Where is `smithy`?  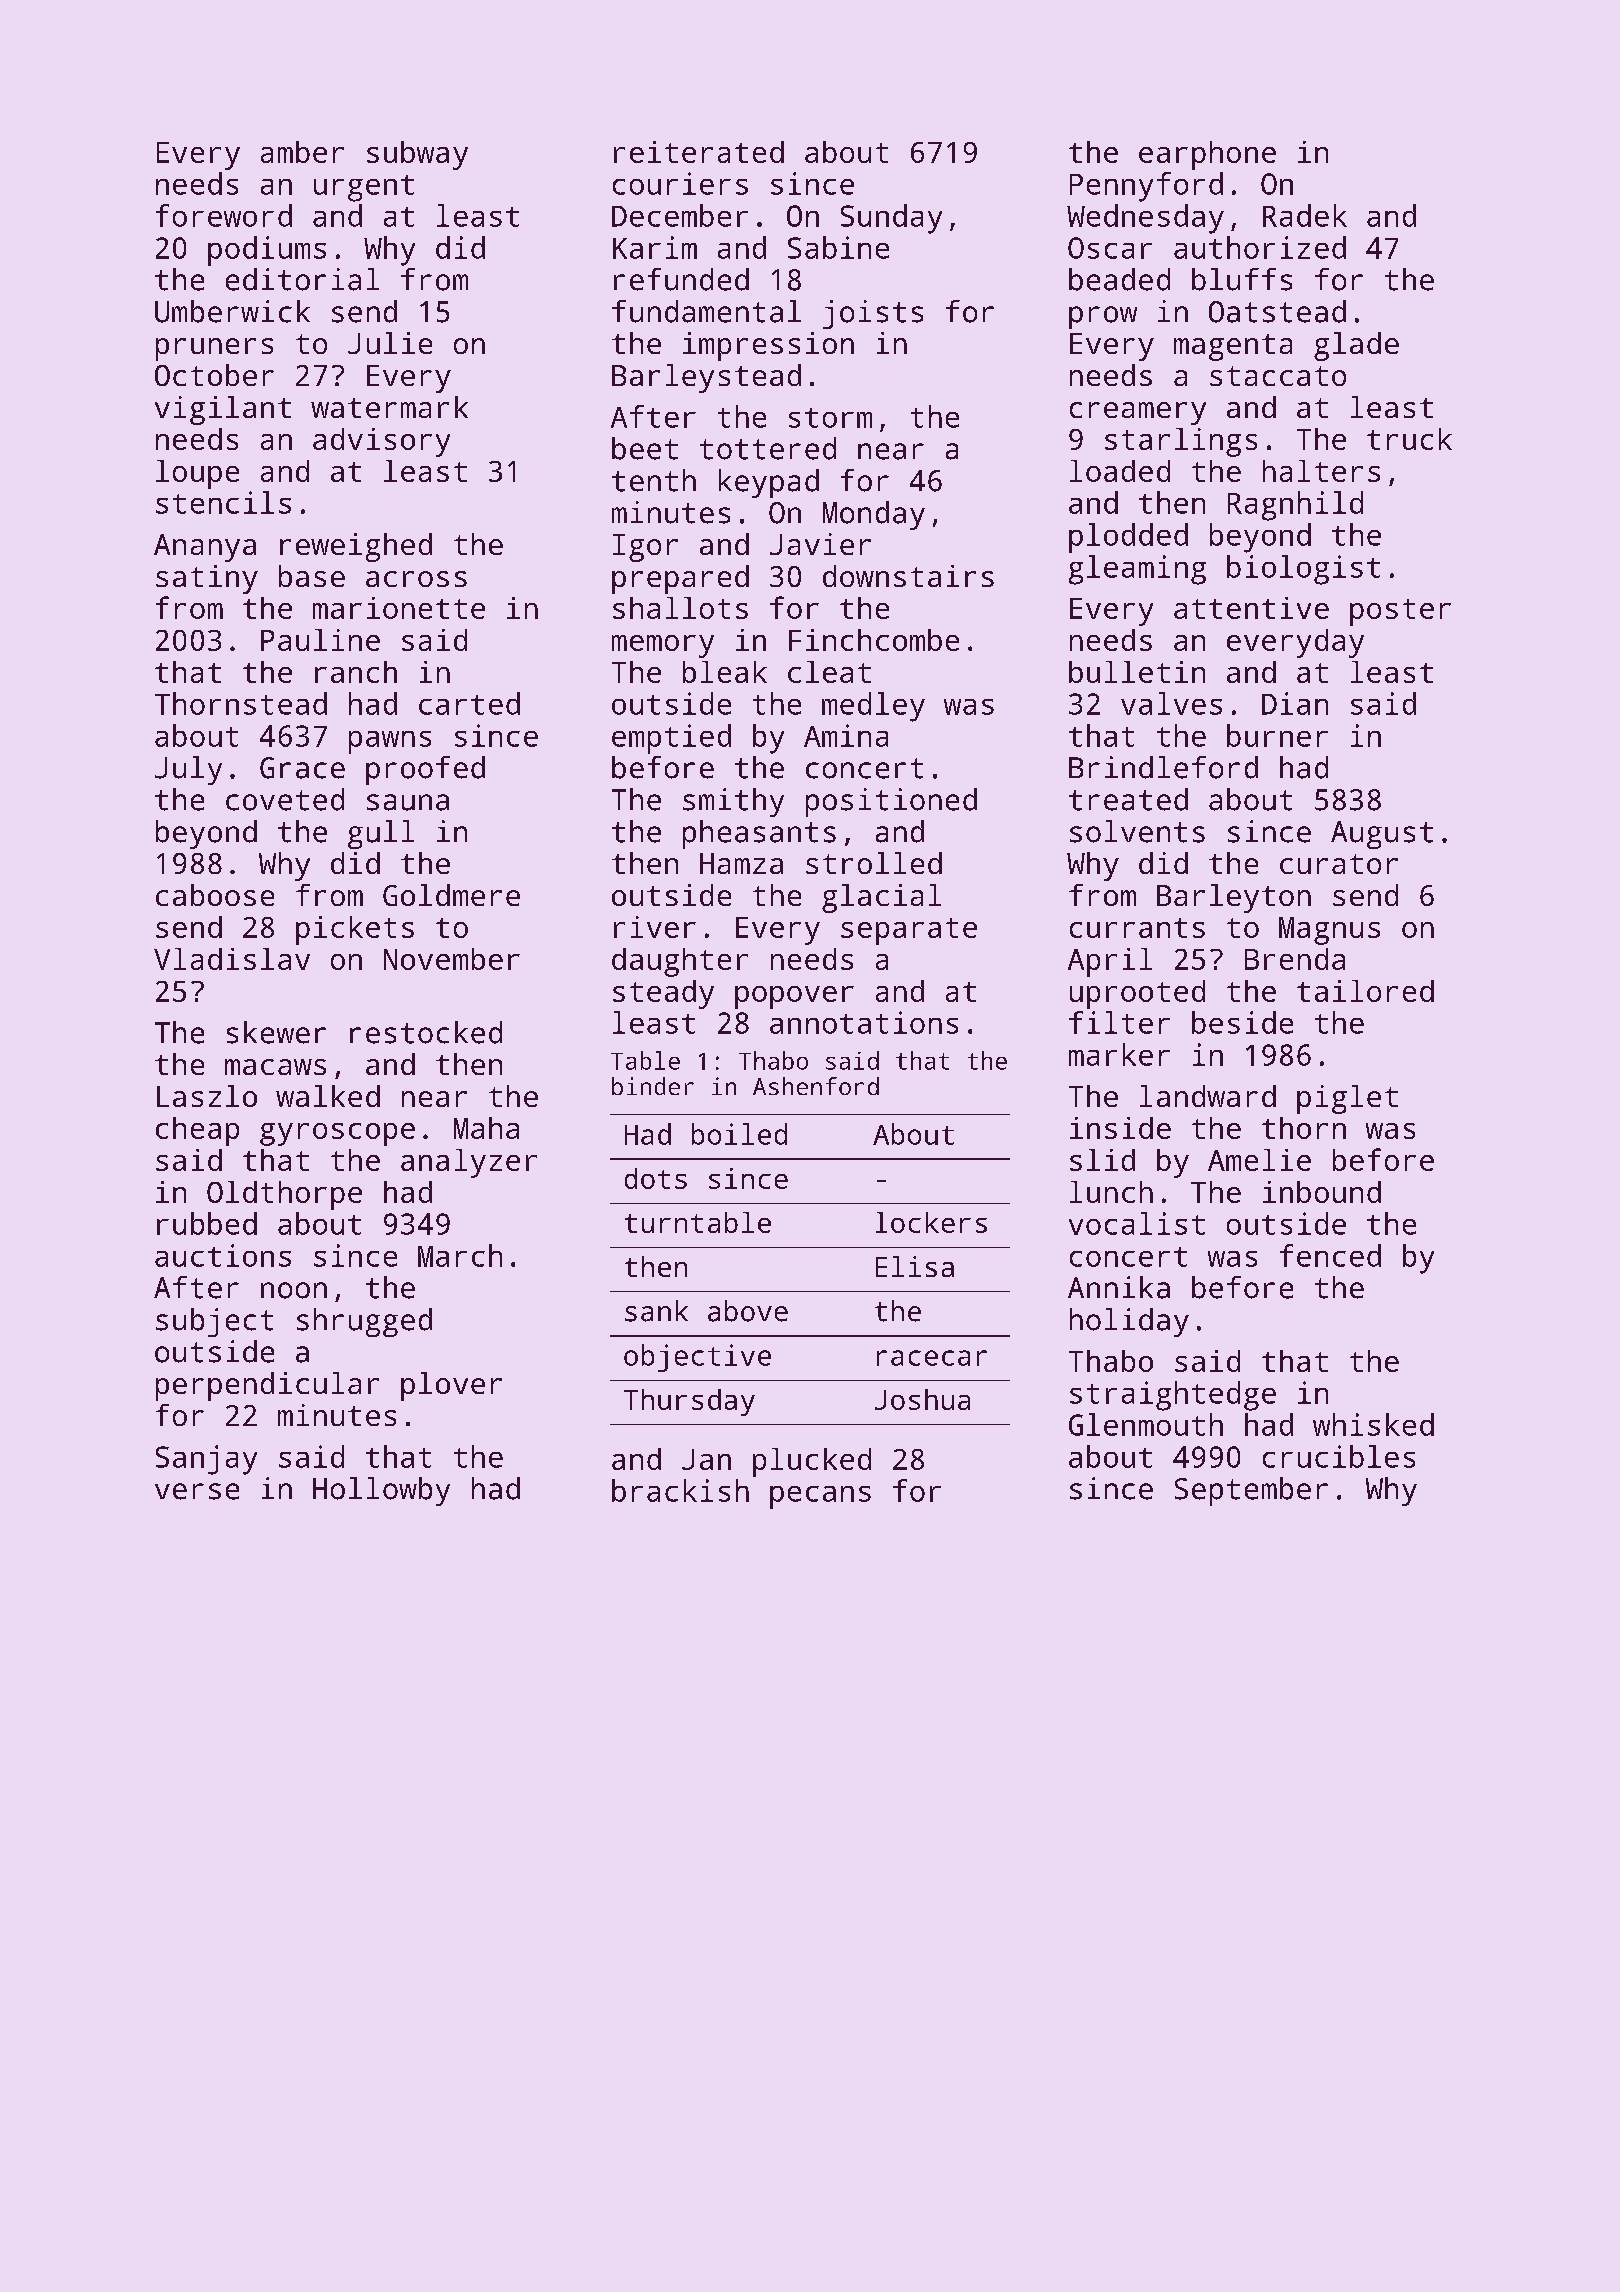
smithy is located at coordinates (733, 802).
